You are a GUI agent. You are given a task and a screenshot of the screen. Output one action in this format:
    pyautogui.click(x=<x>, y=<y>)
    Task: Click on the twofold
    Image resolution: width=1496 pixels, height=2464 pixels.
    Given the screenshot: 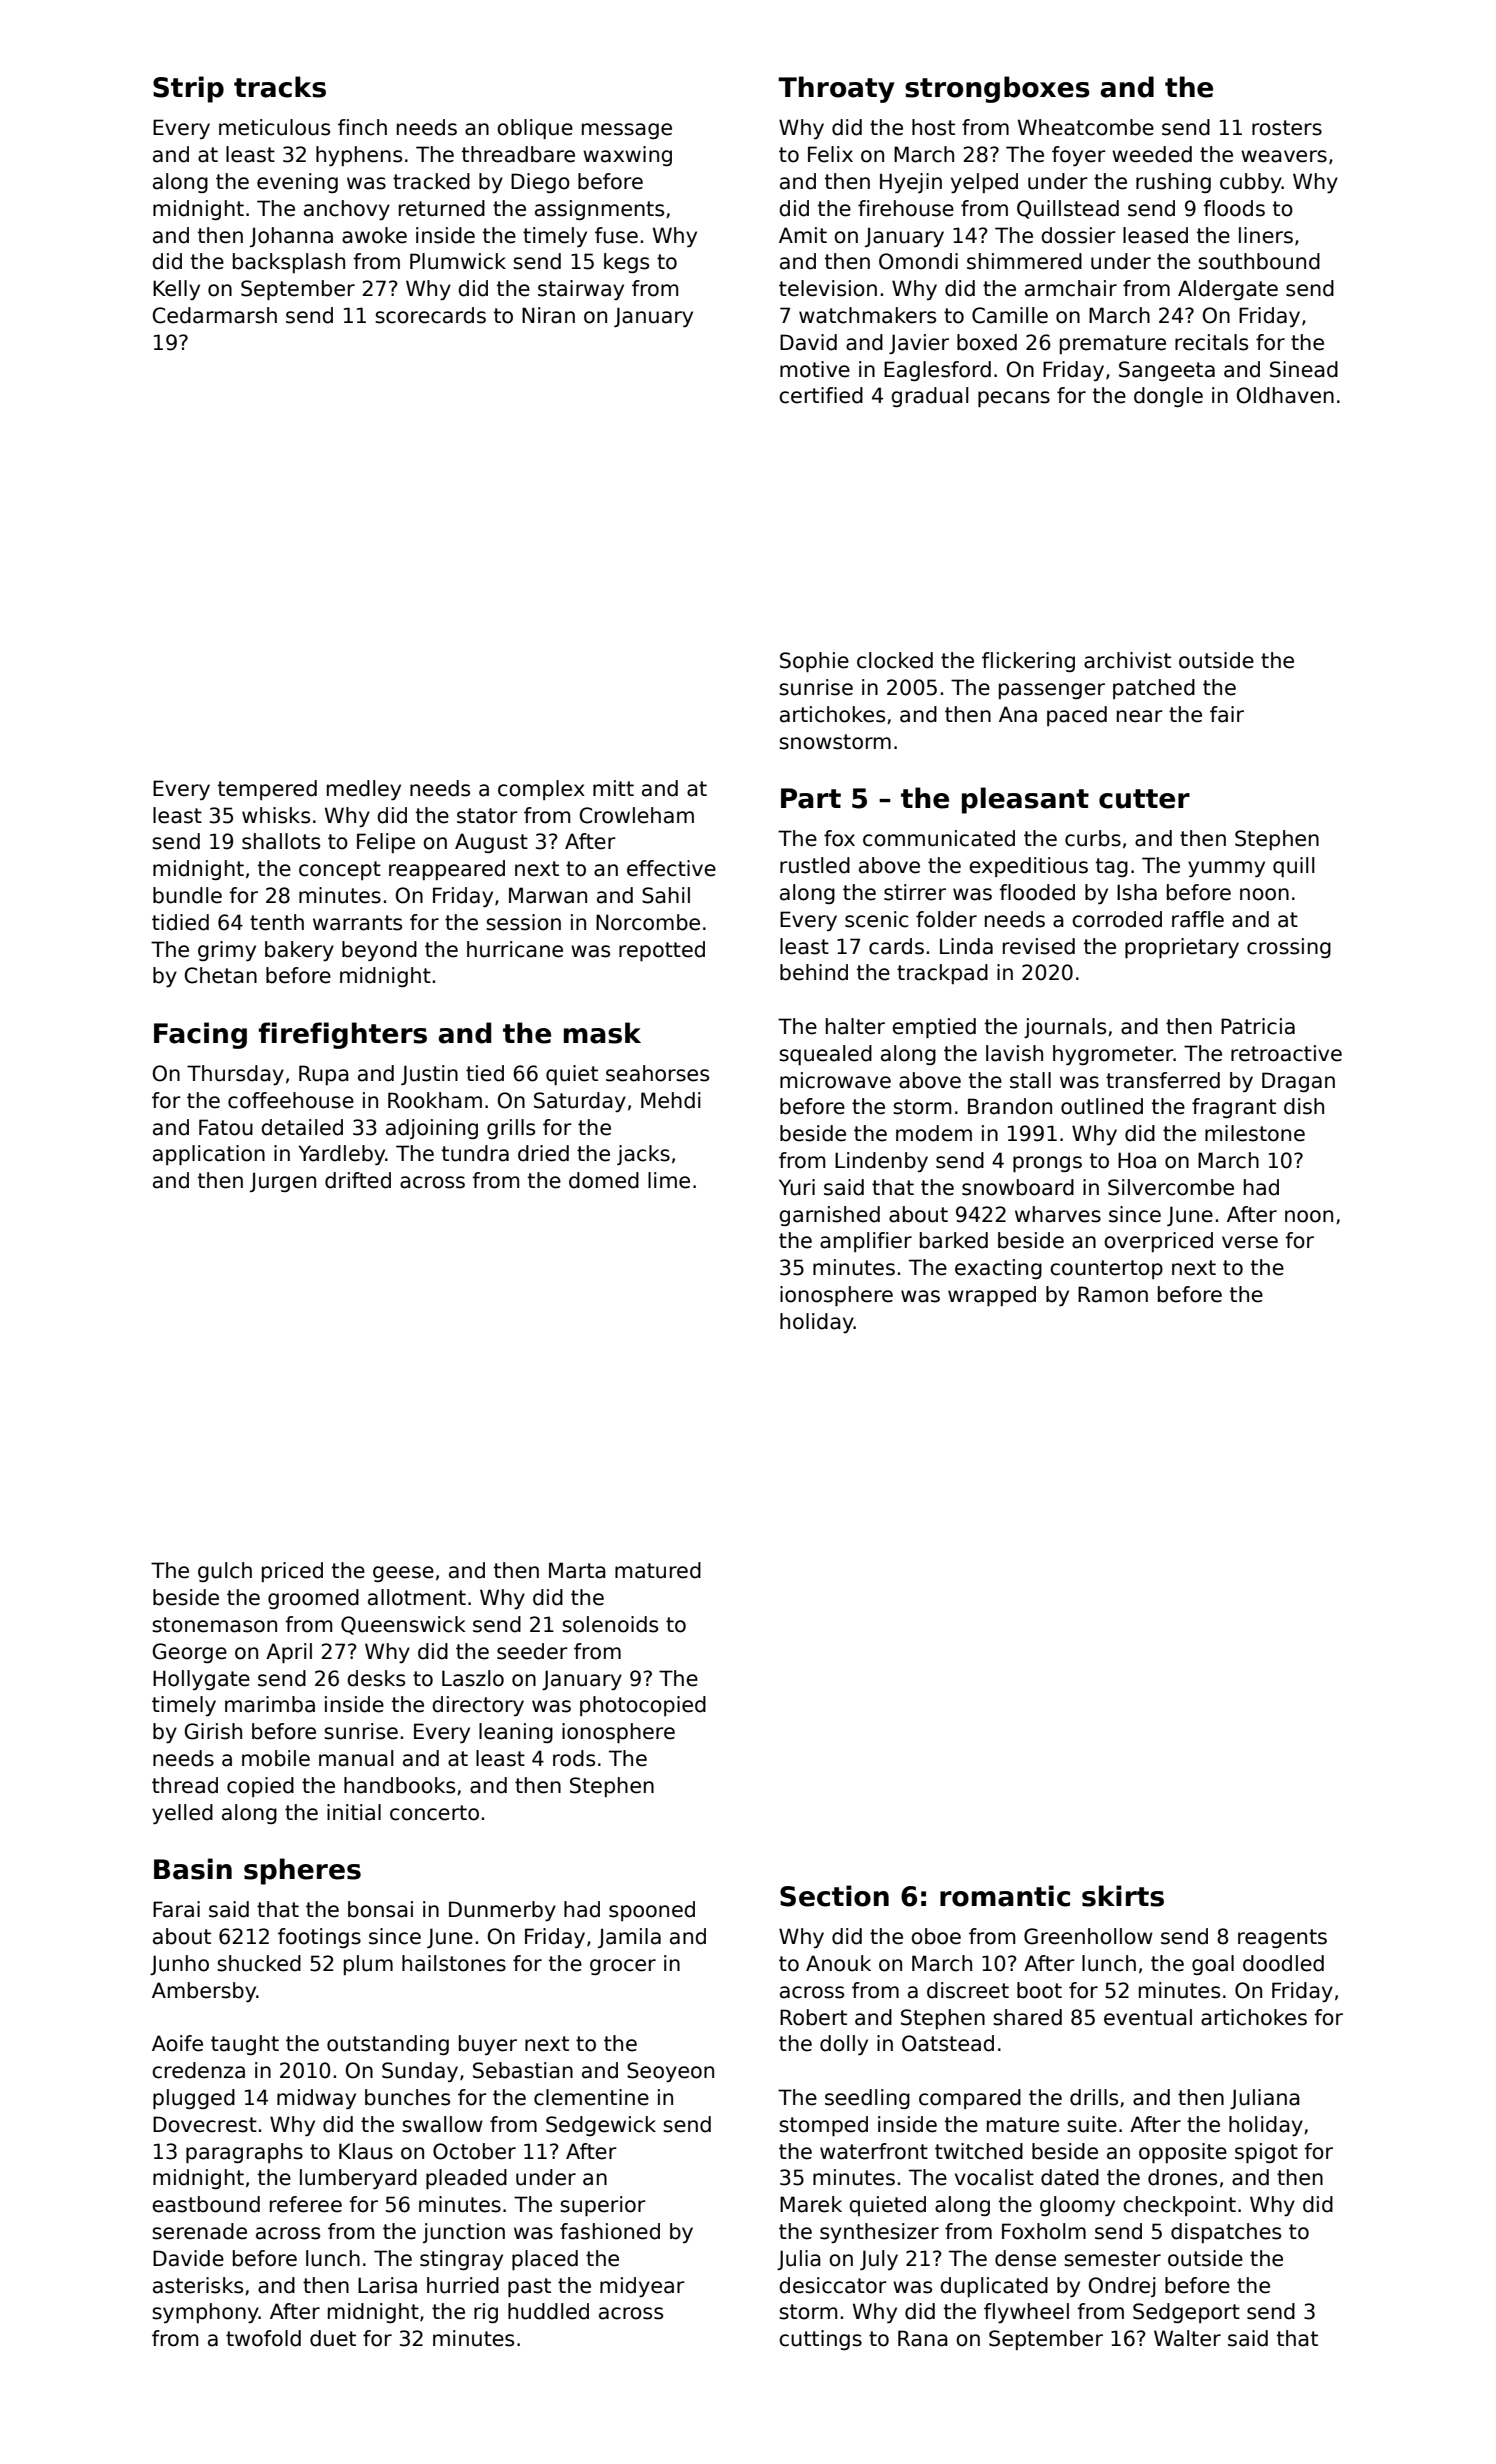 What is the action you would take?
    pyautogui.click(x=263, y=2338)
